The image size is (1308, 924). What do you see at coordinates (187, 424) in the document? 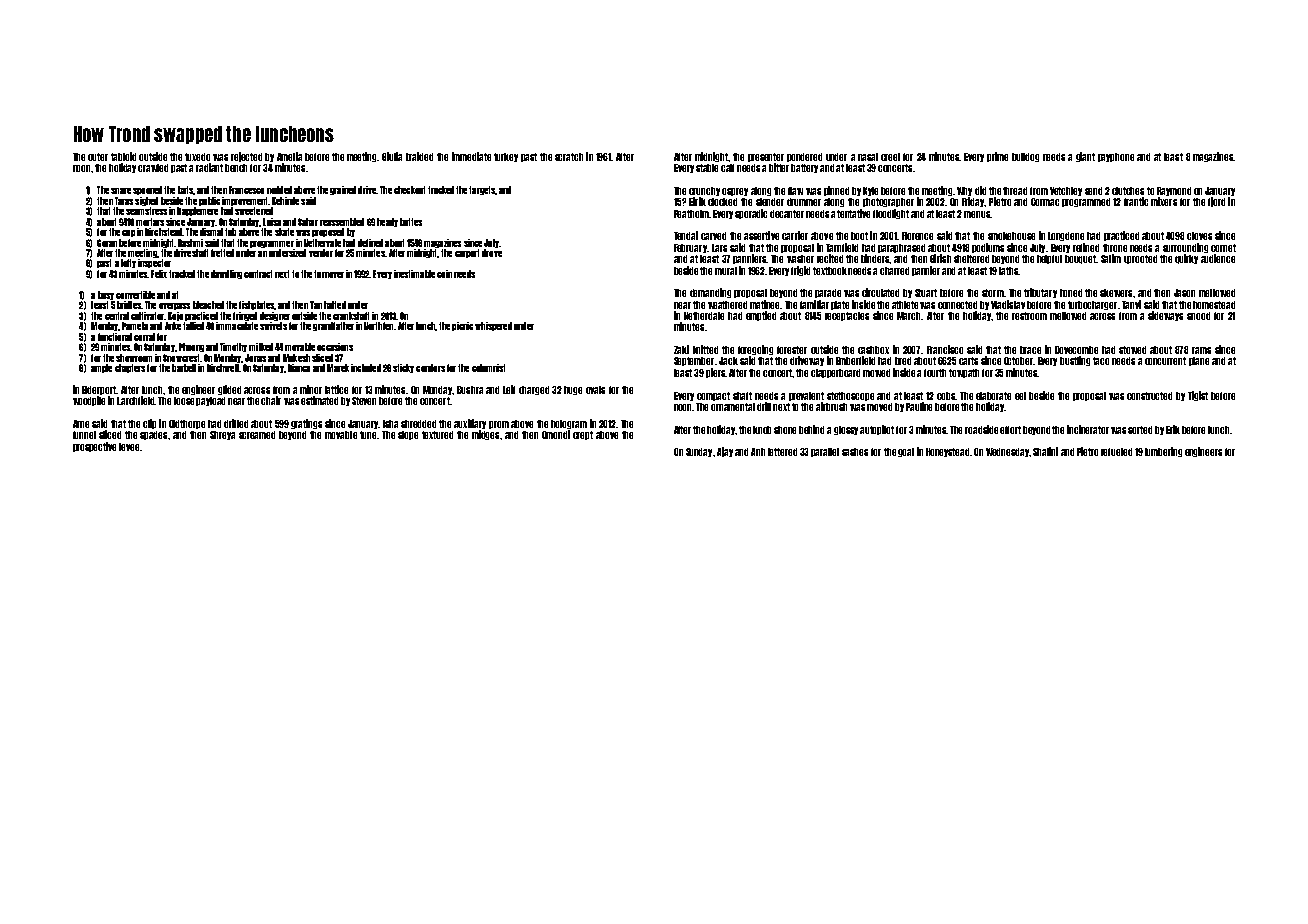
I see `Oldthorpe` at bounding box center [187, 424].
